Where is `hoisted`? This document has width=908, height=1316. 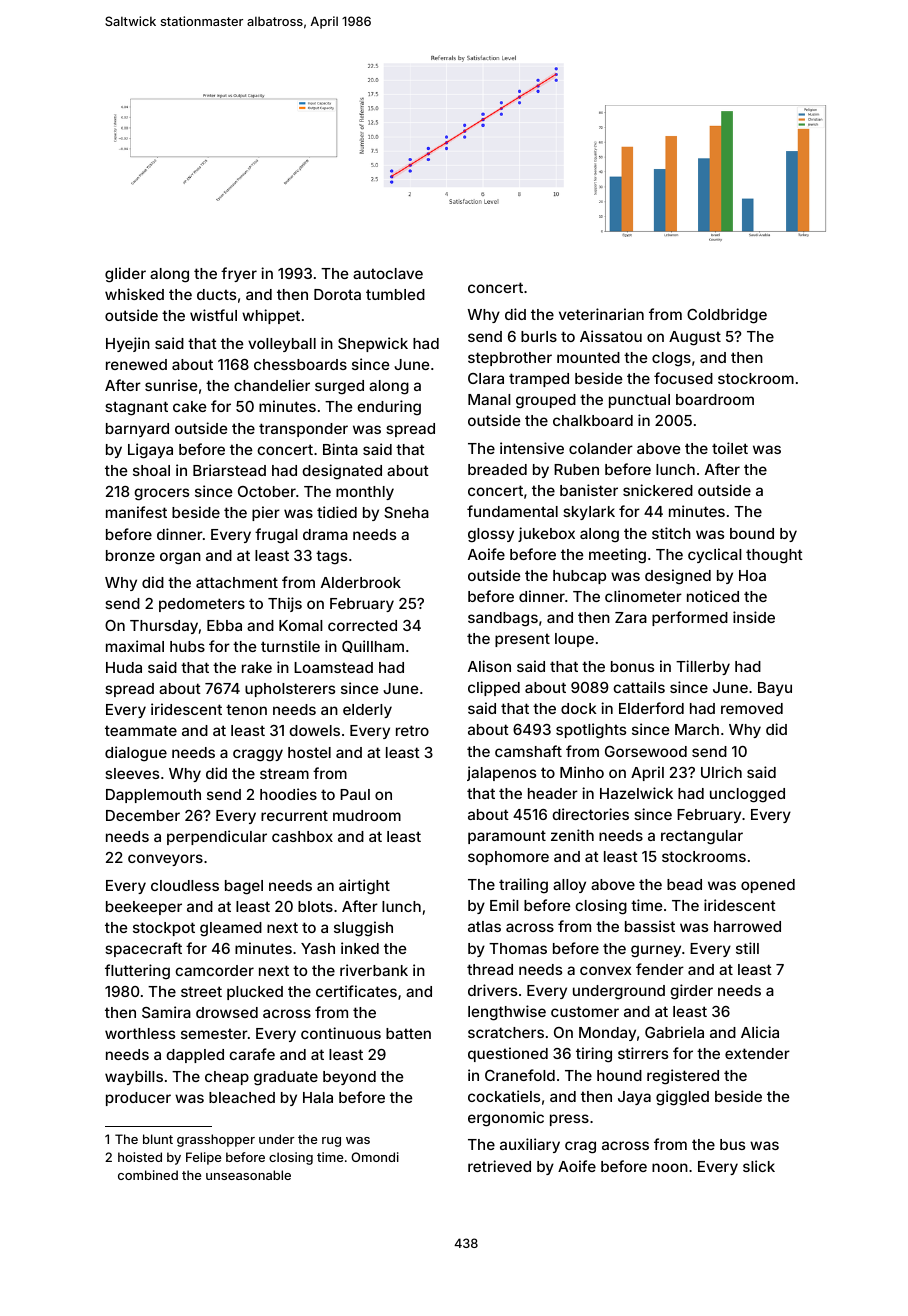 hoisted is located at coordinates (140, 1157).
